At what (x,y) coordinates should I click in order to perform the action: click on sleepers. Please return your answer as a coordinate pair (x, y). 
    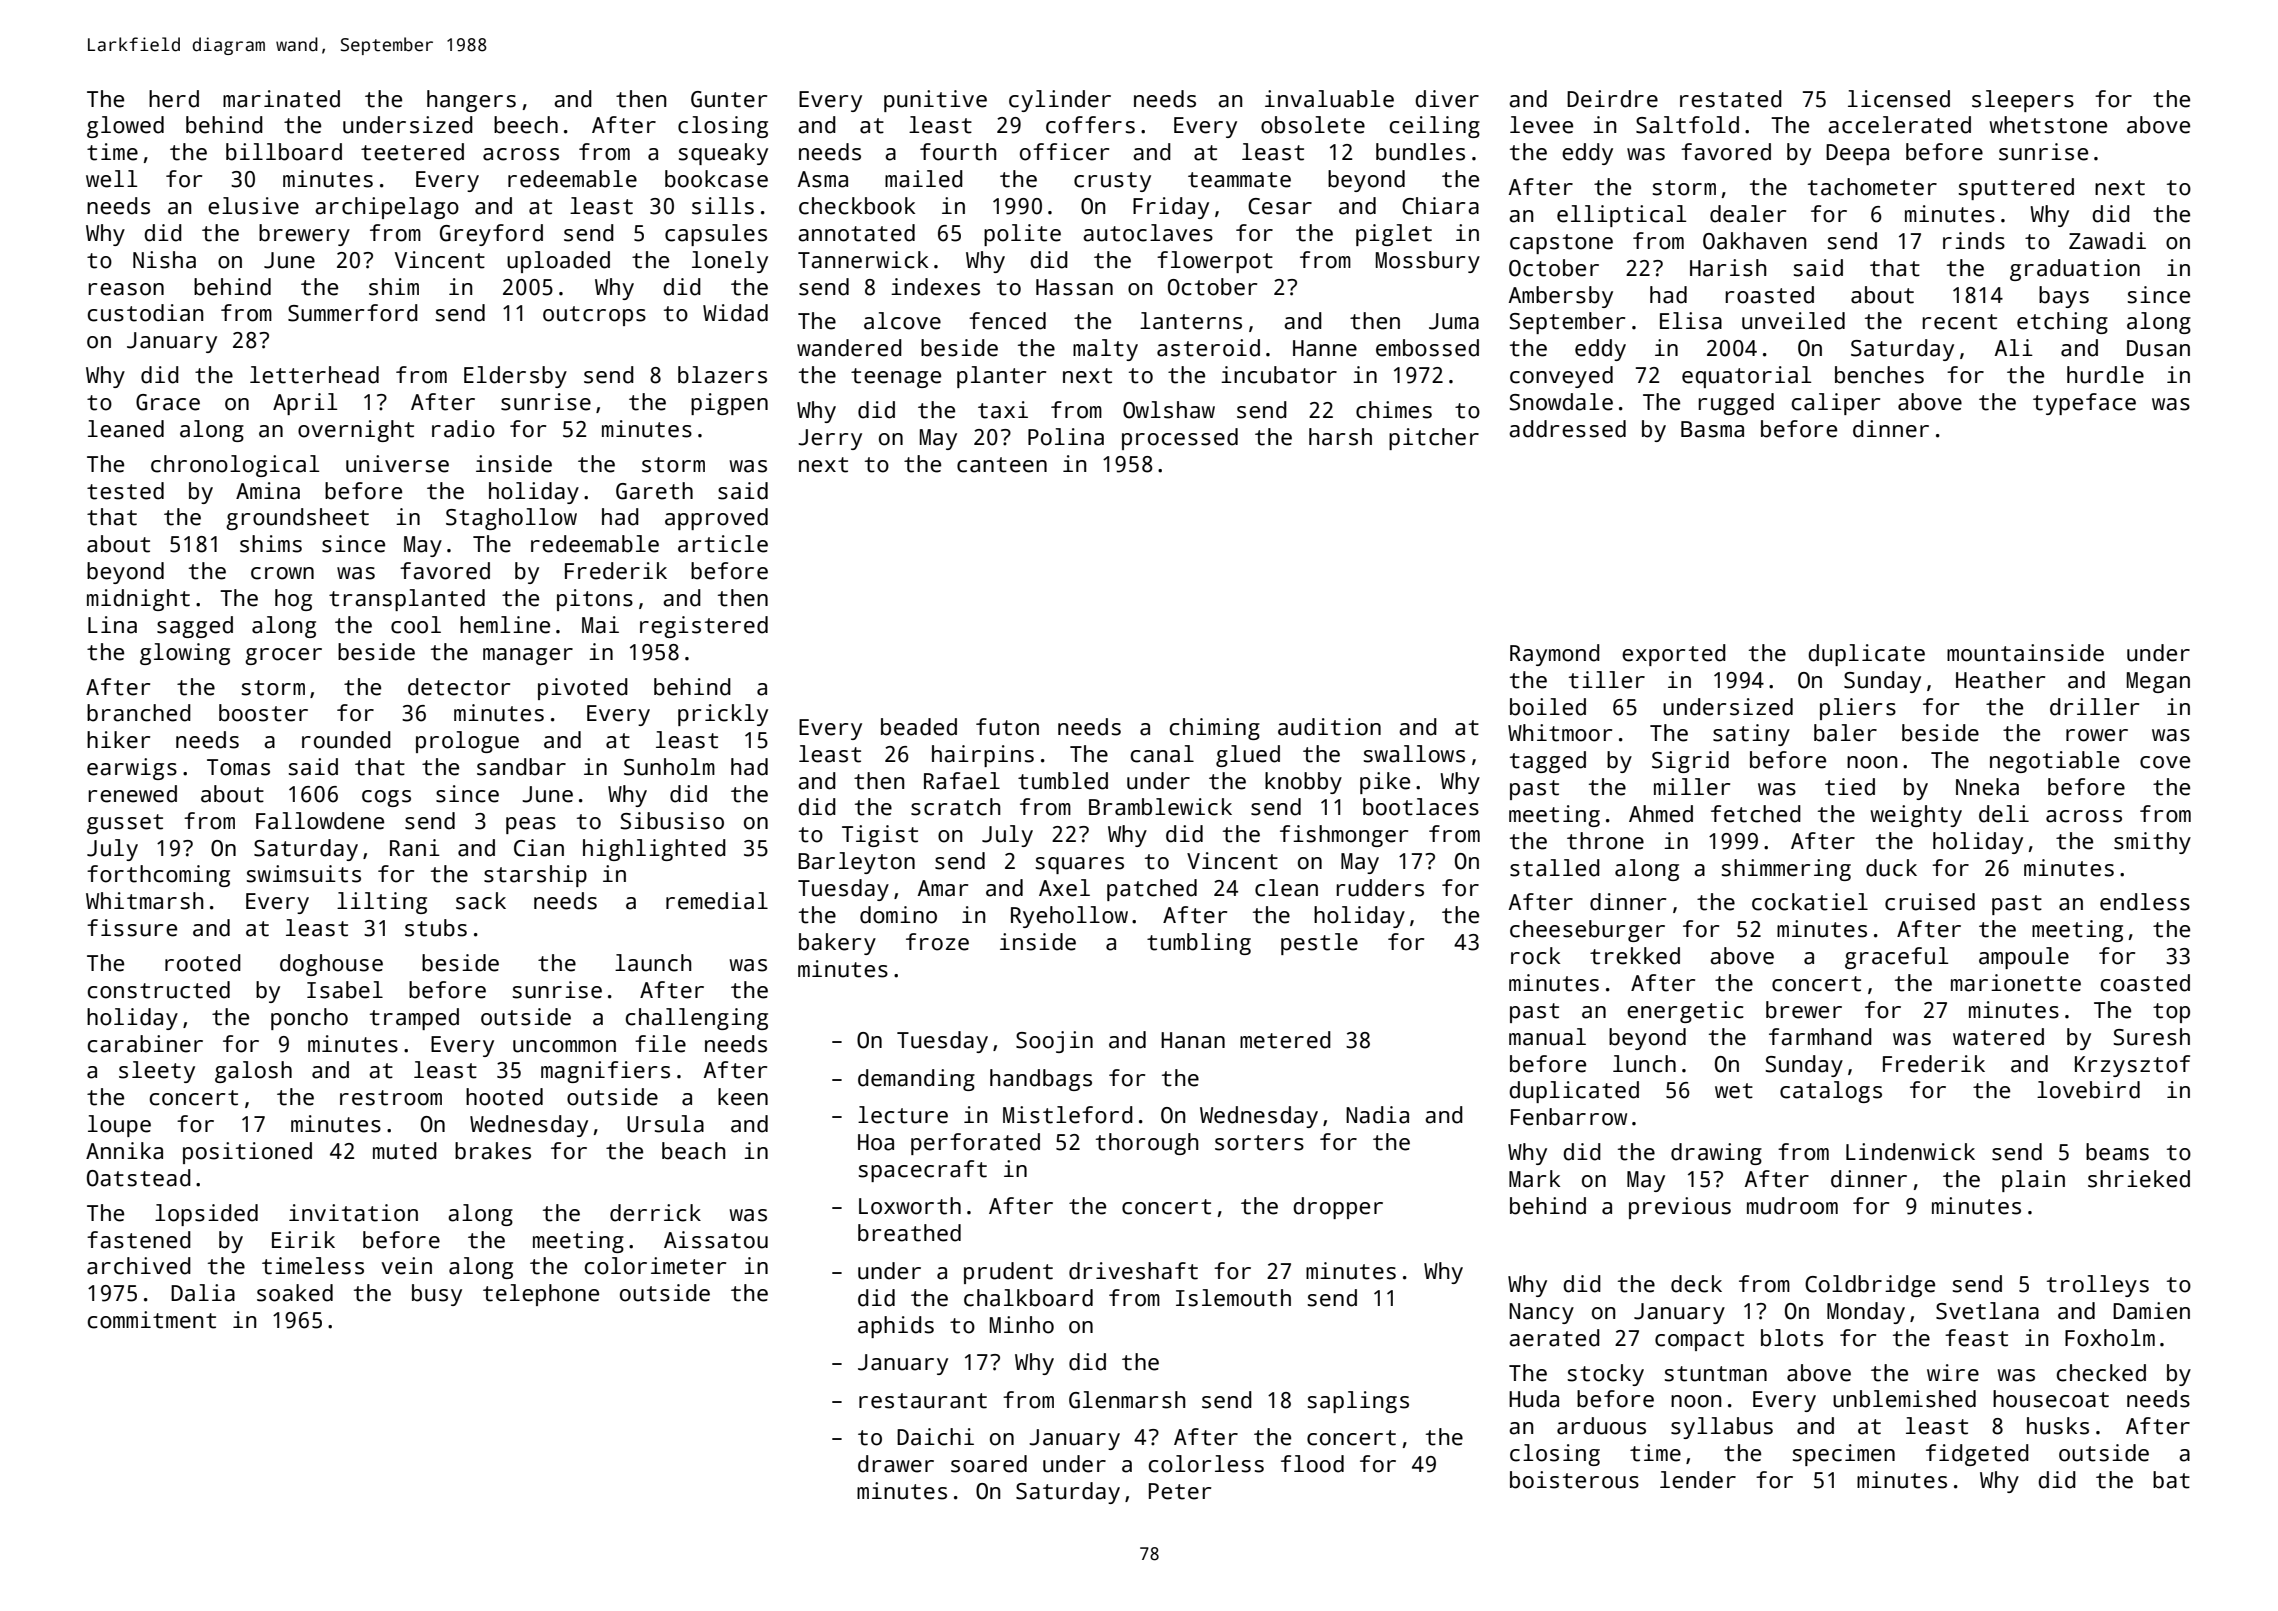
    Looking at the image, I should click on (2023, 101).
